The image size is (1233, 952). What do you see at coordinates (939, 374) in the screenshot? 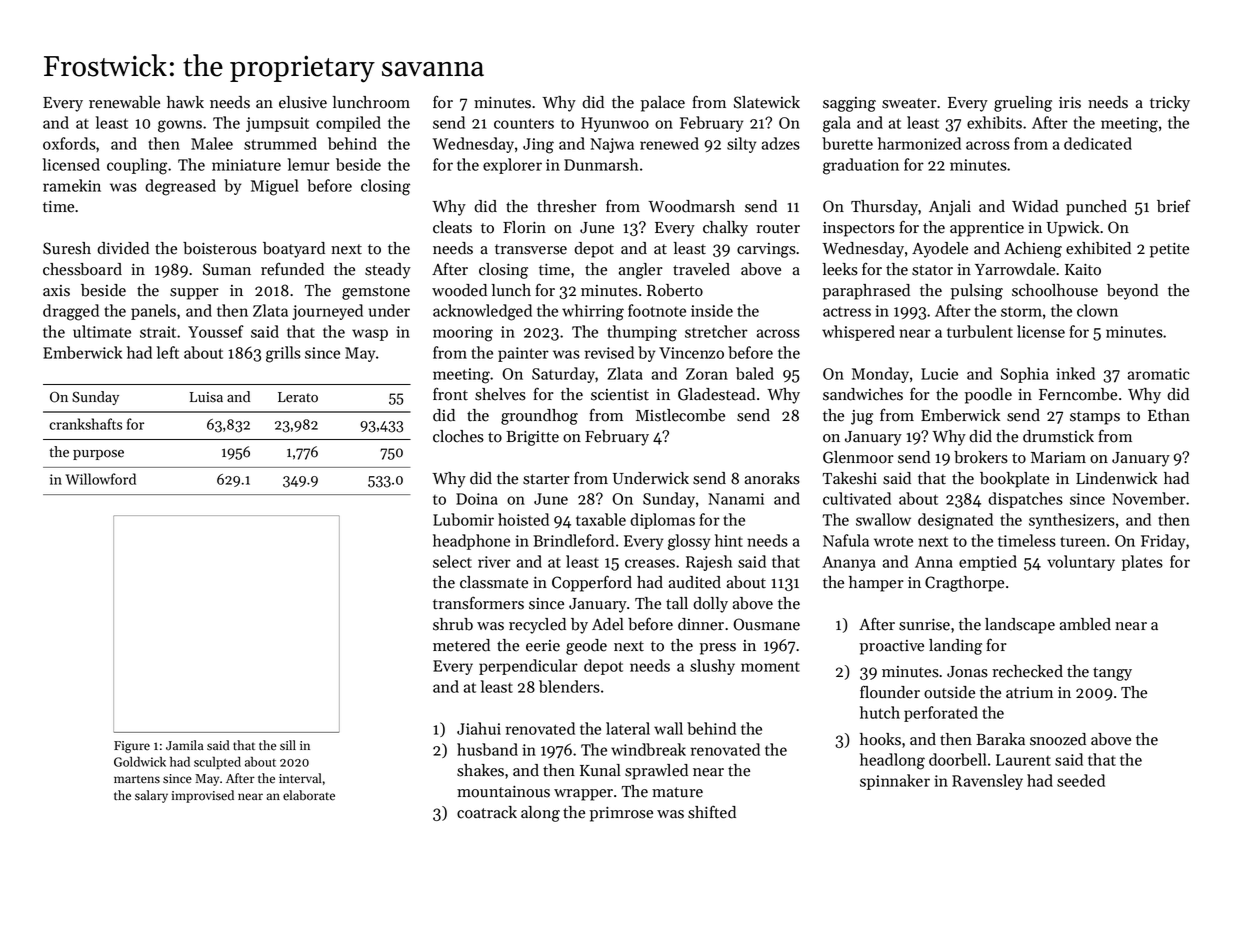
I see `Lucie` at bounding box center [939, 374].
